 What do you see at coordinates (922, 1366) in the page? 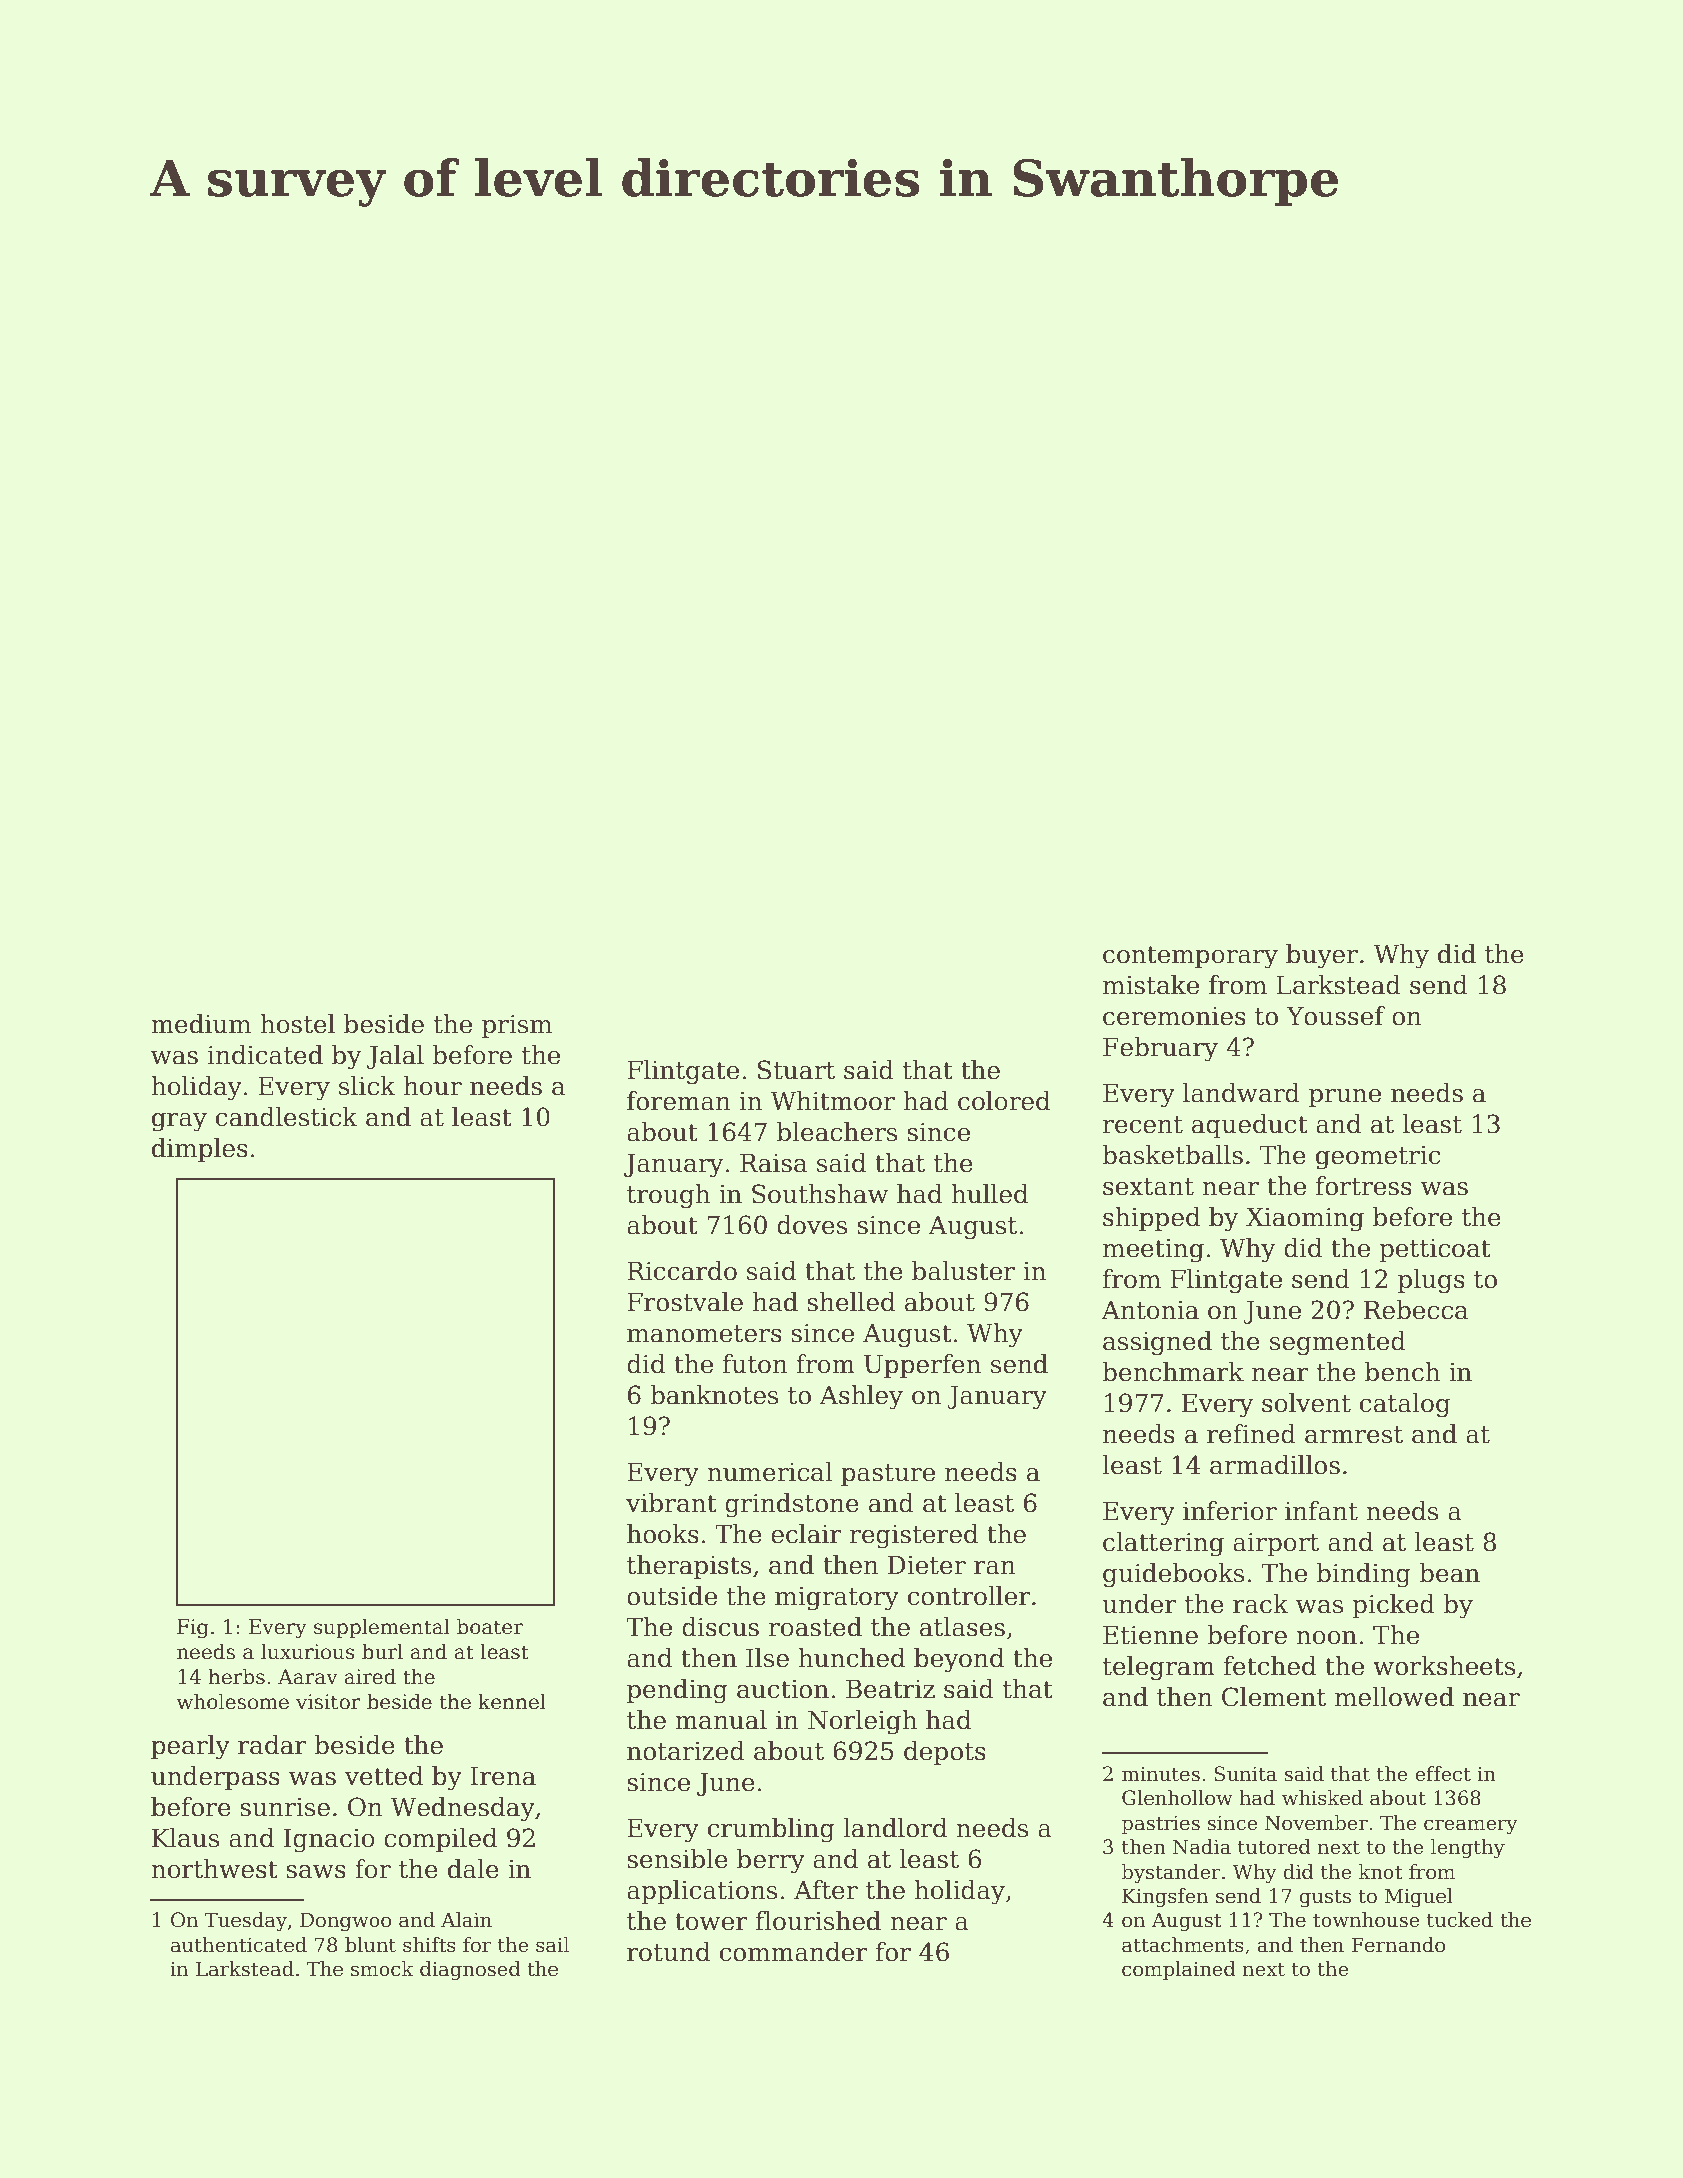
I see `Upperfen` at bounding box center [922, 1366].
